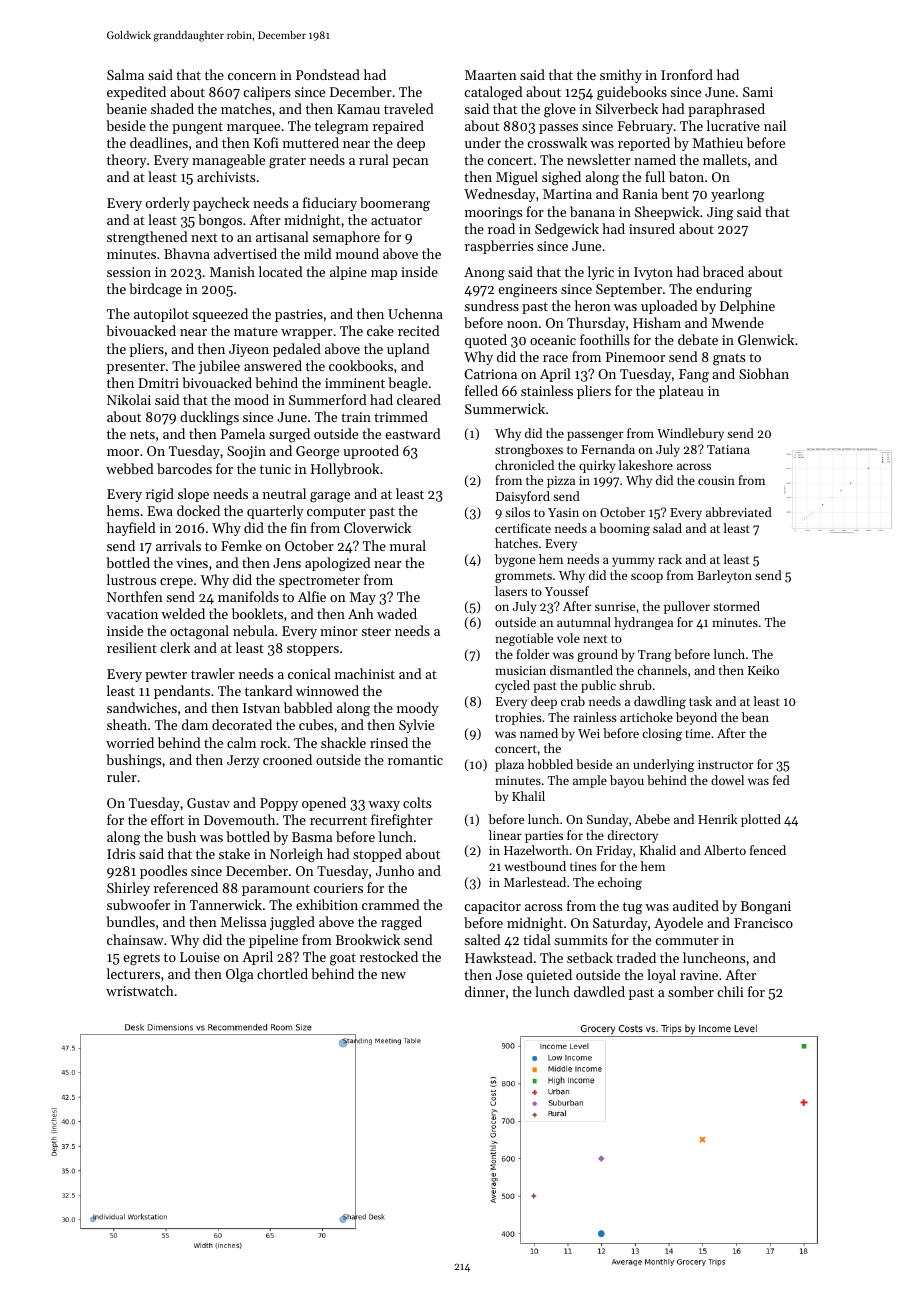  I want to click on Salma, so click(125, 74).
